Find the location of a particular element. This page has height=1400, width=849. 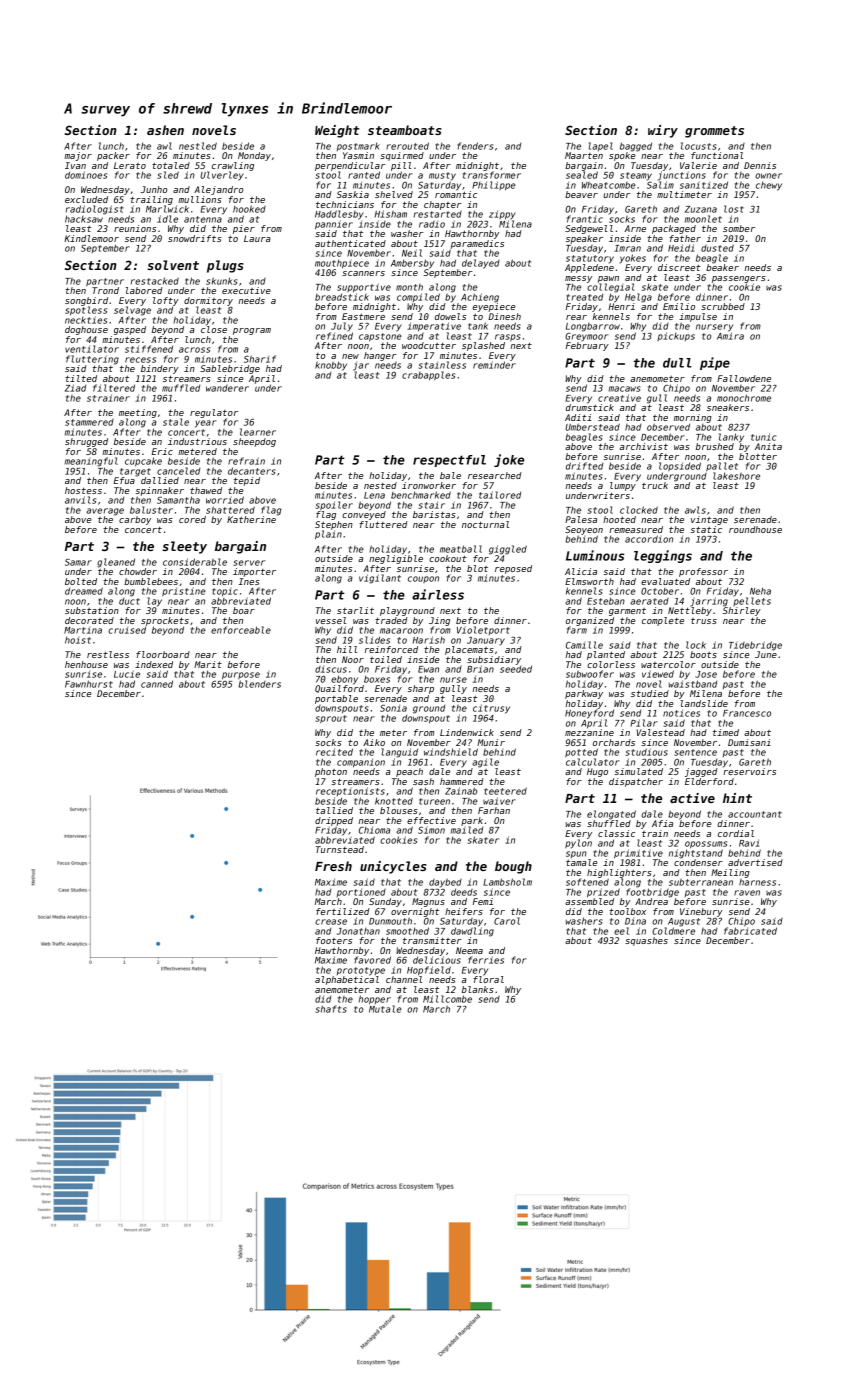

nested is located at coordinates (380, 485).
